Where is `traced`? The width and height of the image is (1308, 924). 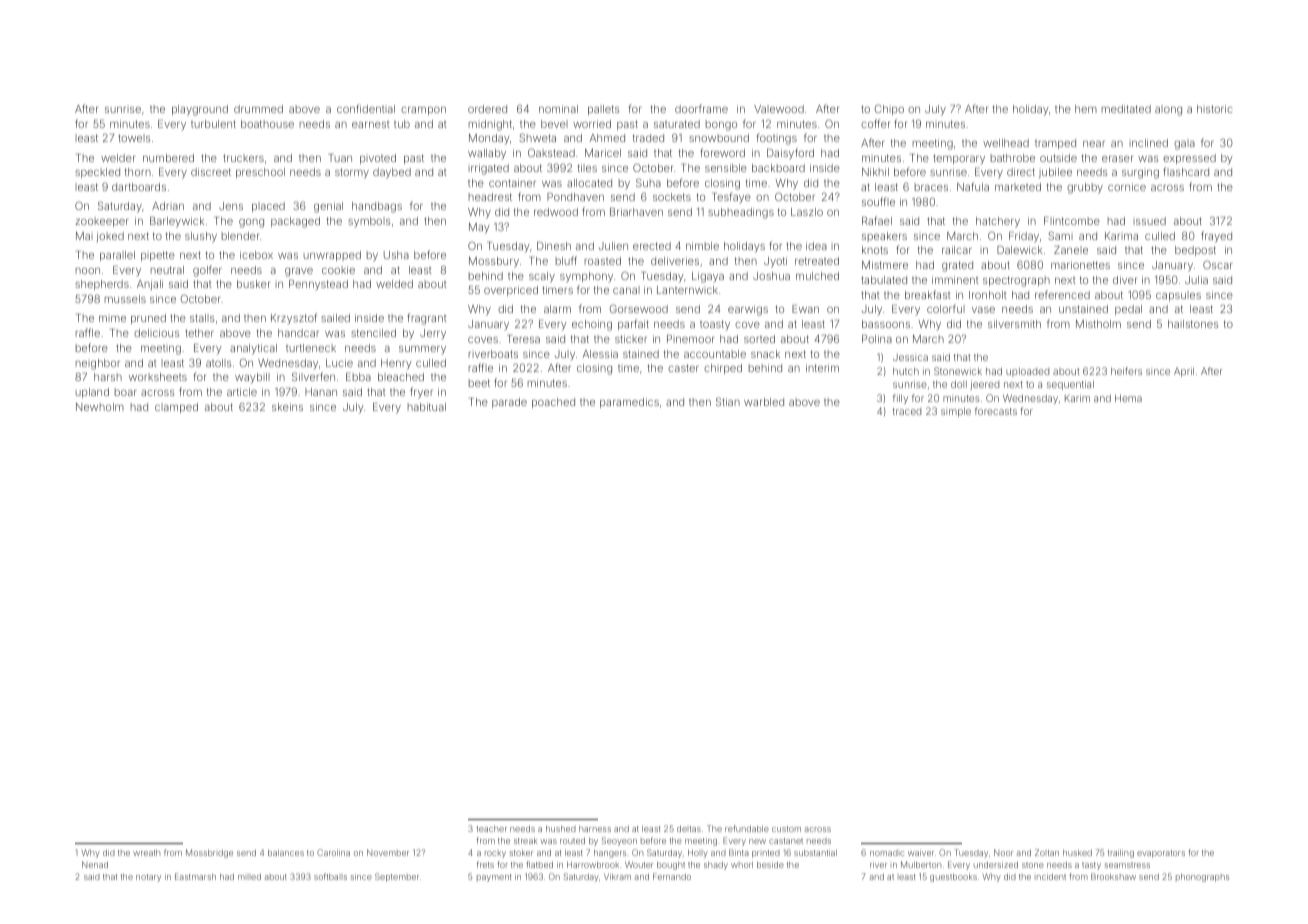
traced is located at coordinates (907, 411).
